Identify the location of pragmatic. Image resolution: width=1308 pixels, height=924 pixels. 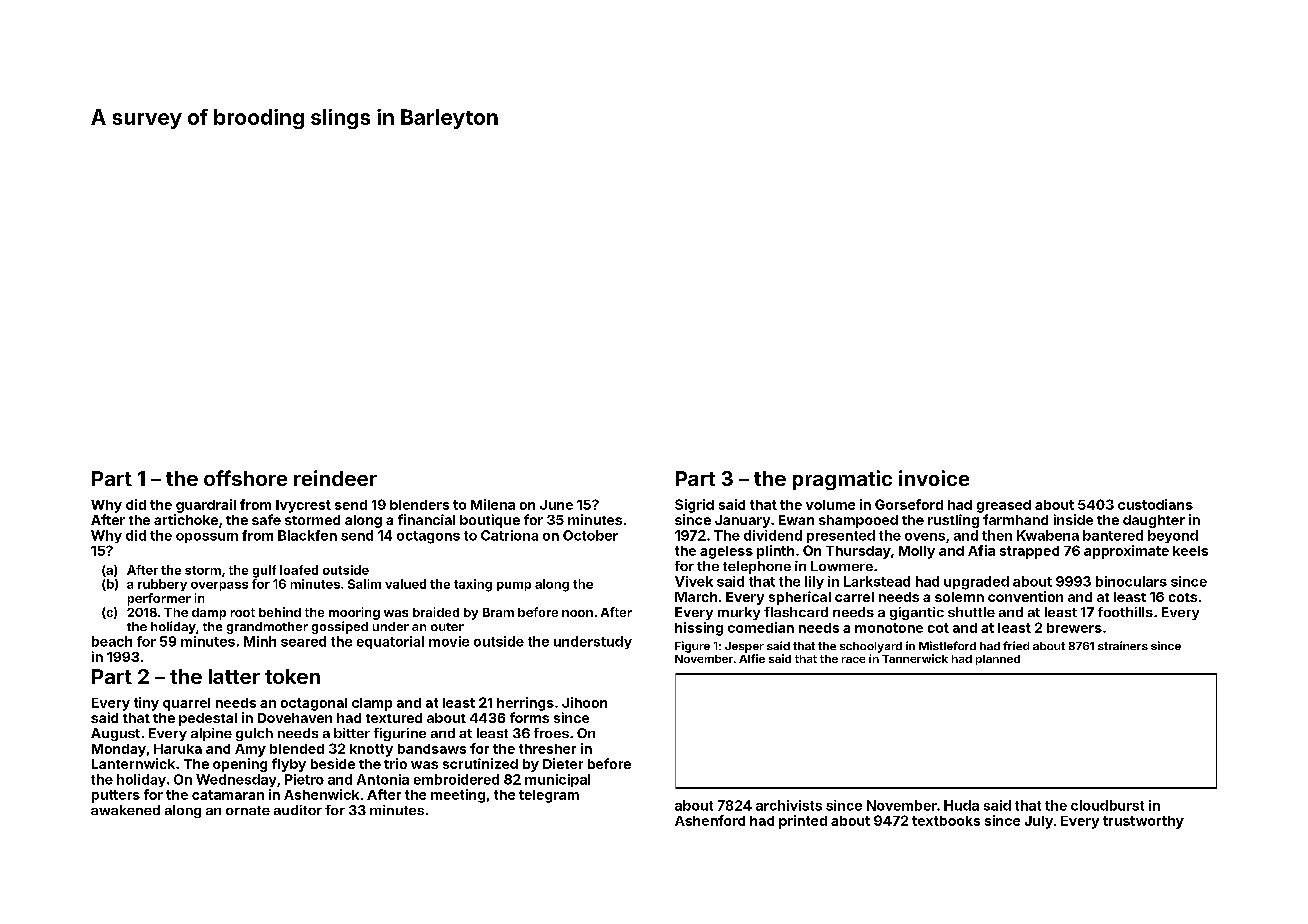
(842, 480).
